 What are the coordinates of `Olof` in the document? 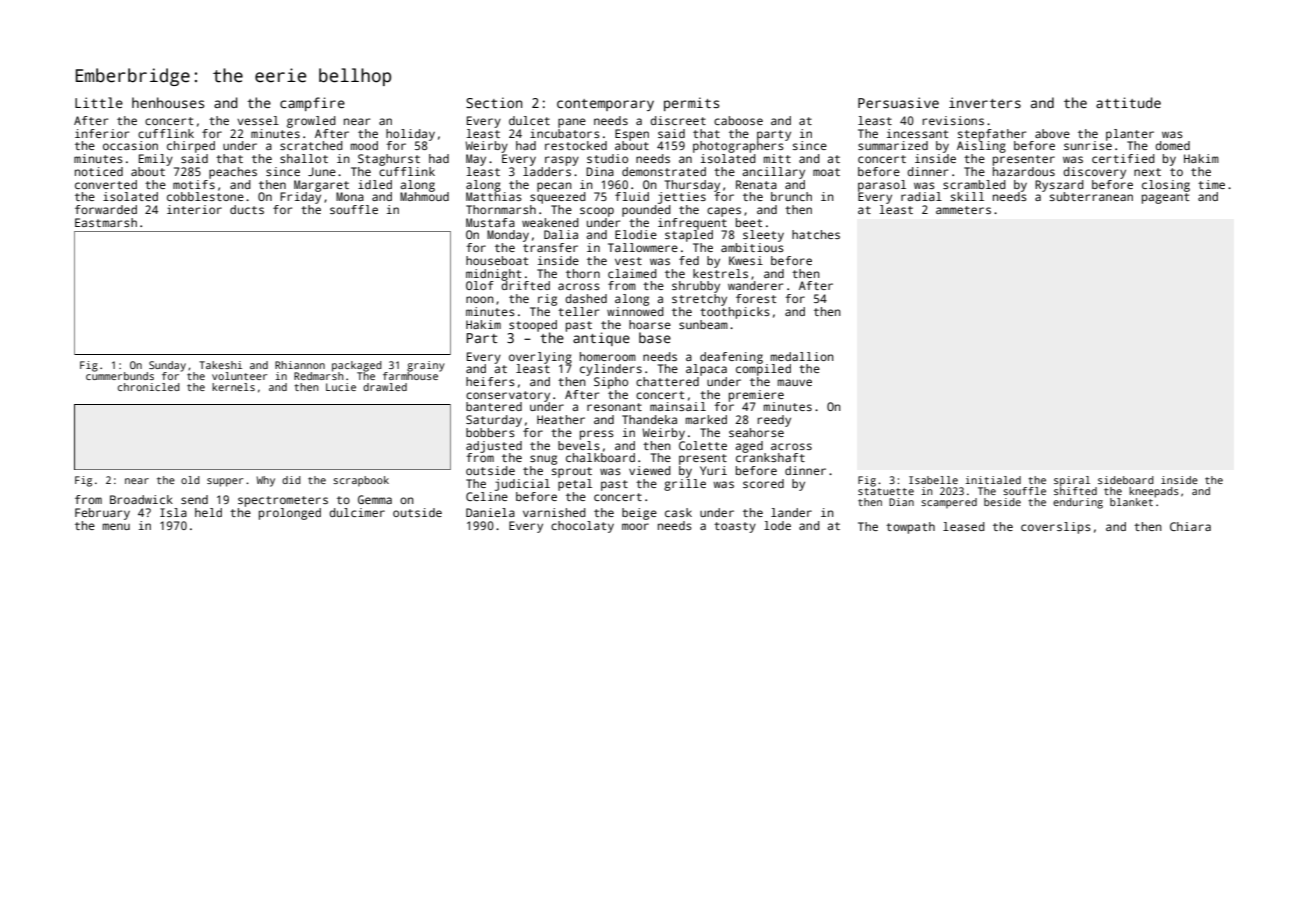 It's located at (480, 285).
